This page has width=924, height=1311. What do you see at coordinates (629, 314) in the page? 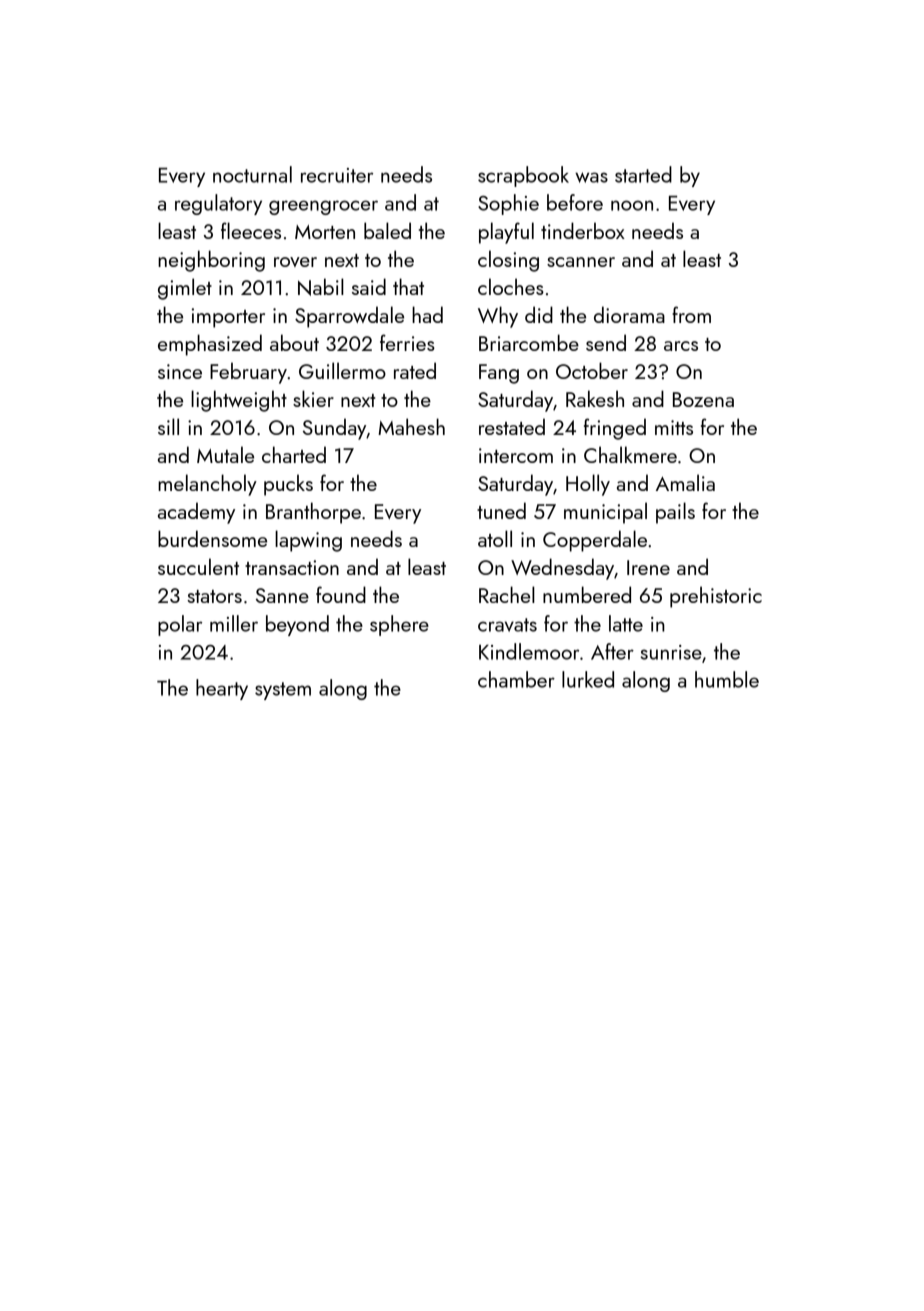
I see `diorama` at bounding box center [629, 314].
